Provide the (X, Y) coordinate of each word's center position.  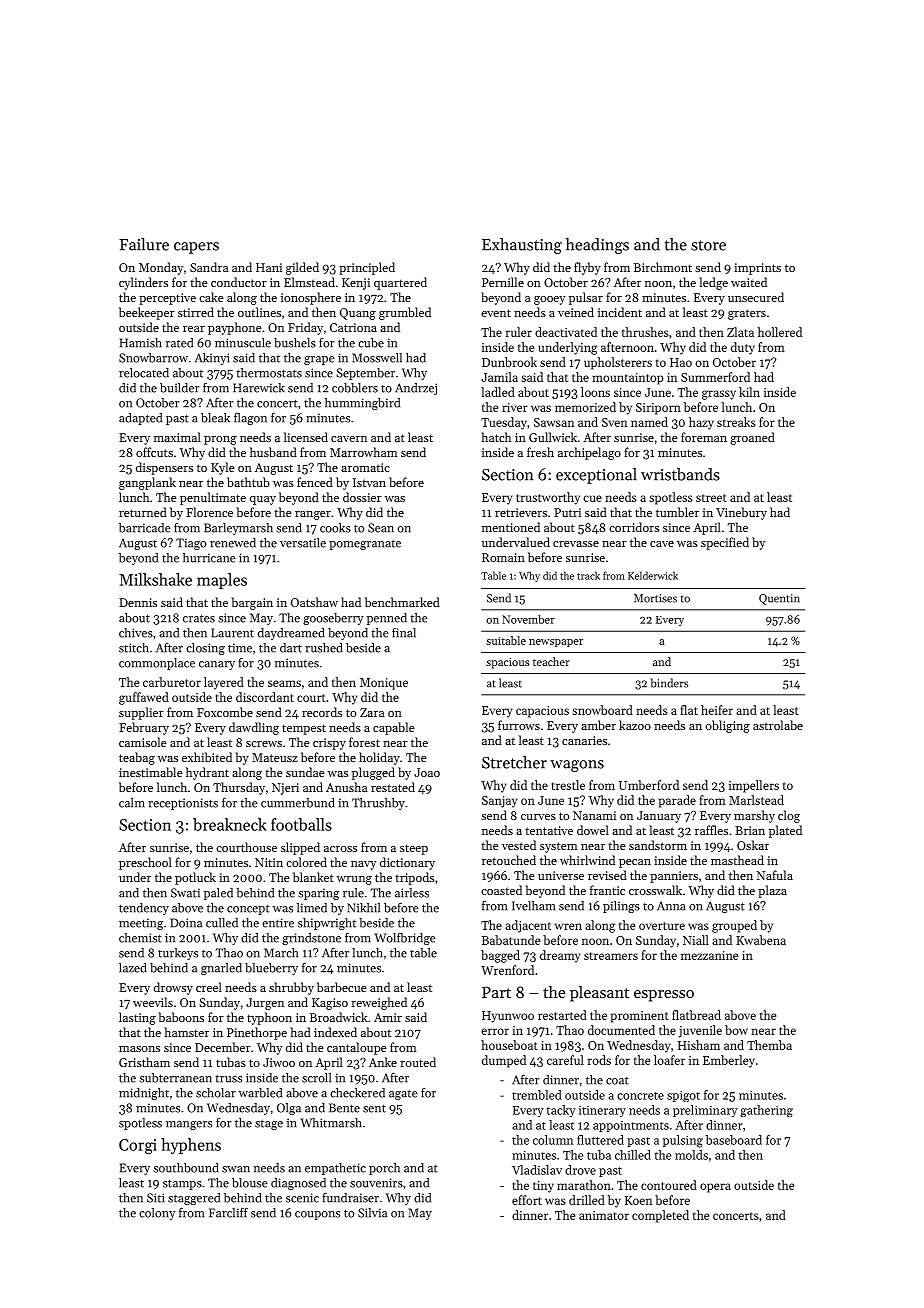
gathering (766, 1111)
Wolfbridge (405, 939)
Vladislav (537, 1170)
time (240, 648)
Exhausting (522, 246)
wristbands (680, 474)
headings (597, 246)
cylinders (143, 283)
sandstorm (658, 845)
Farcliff (228, 1213)
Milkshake (155, 579)
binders (669, 683)
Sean (381, 528)
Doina (186, 923)
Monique (384, 684)
